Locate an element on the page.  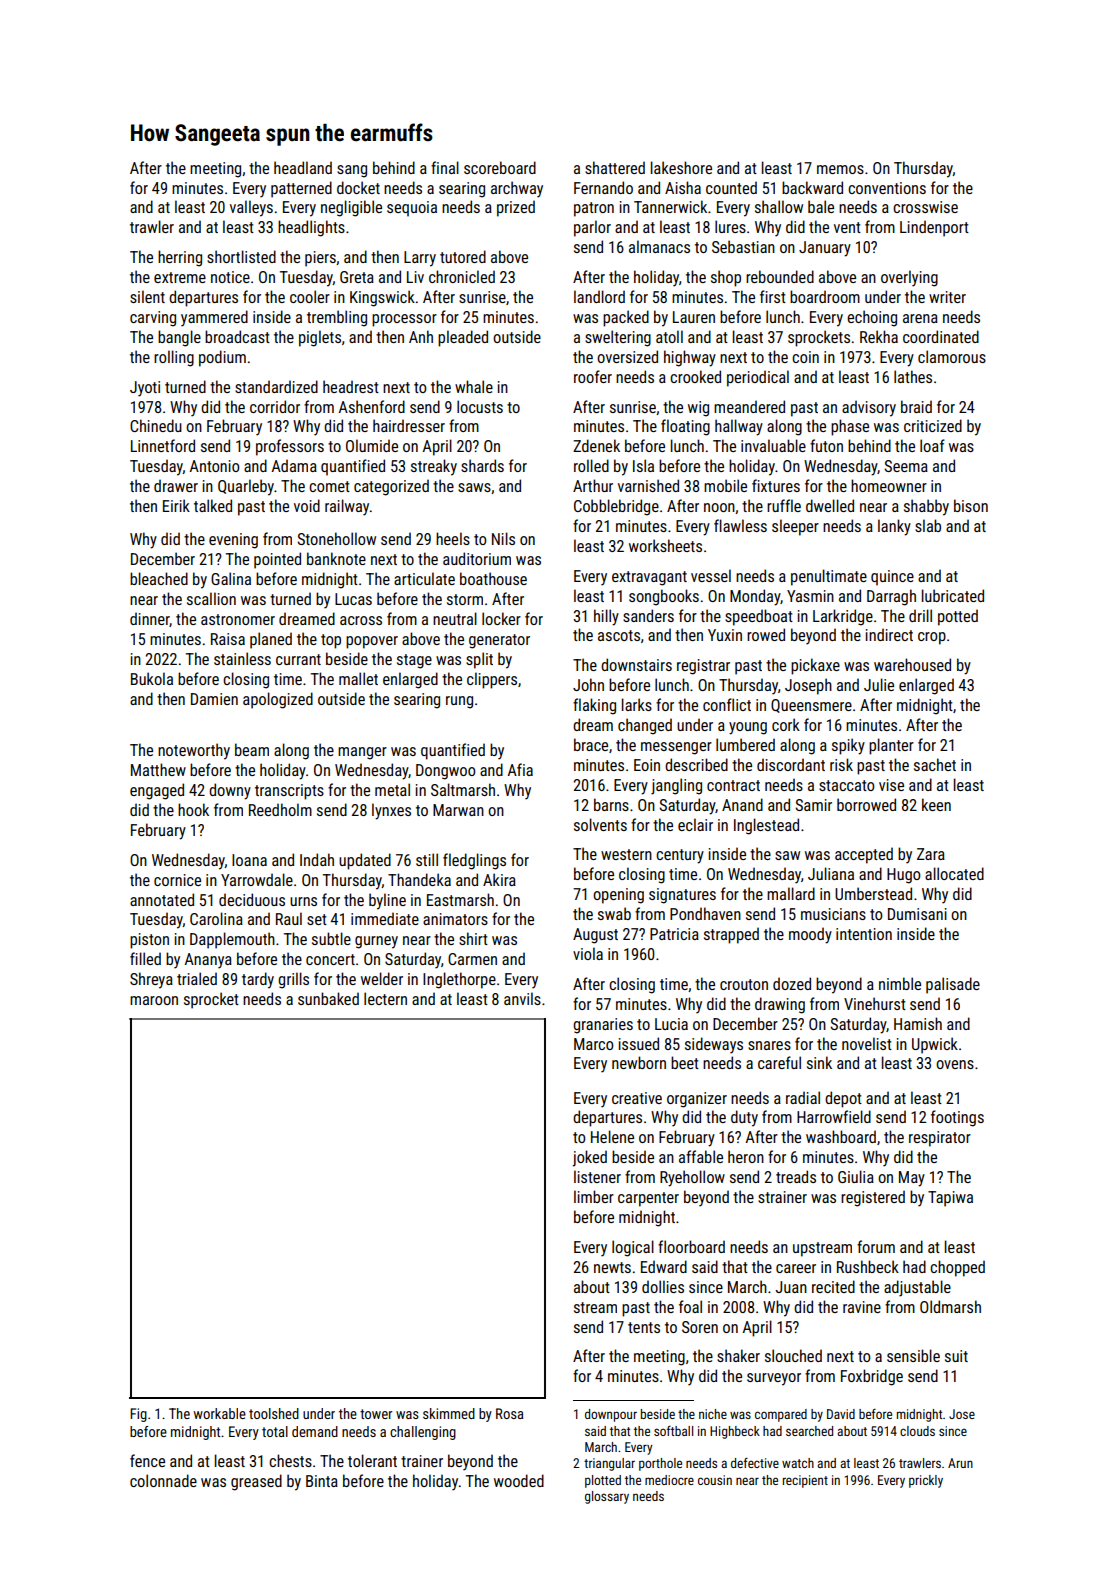
fence is located at coordinates (147, 1460).
